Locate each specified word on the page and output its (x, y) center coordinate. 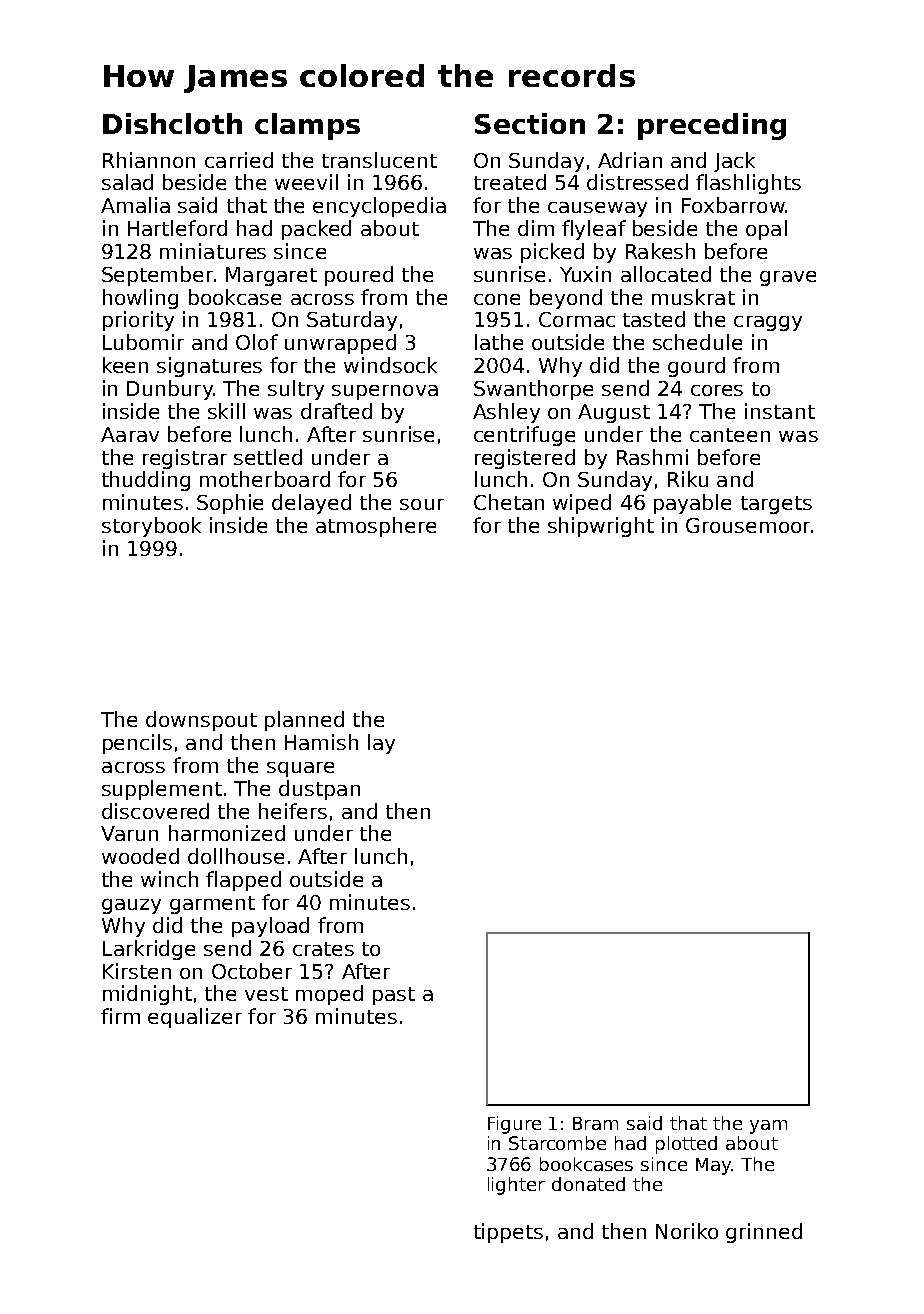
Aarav (130, 434)
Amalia (135, 205)
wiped (582, 504)
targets (776, 505)
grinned (764, 1233)
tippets (508, 1233)
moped (329, 995)
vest (266, 994)
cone (497, 299)
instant (780, 411)
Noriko (687, 1231)
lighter (516, 1186)
